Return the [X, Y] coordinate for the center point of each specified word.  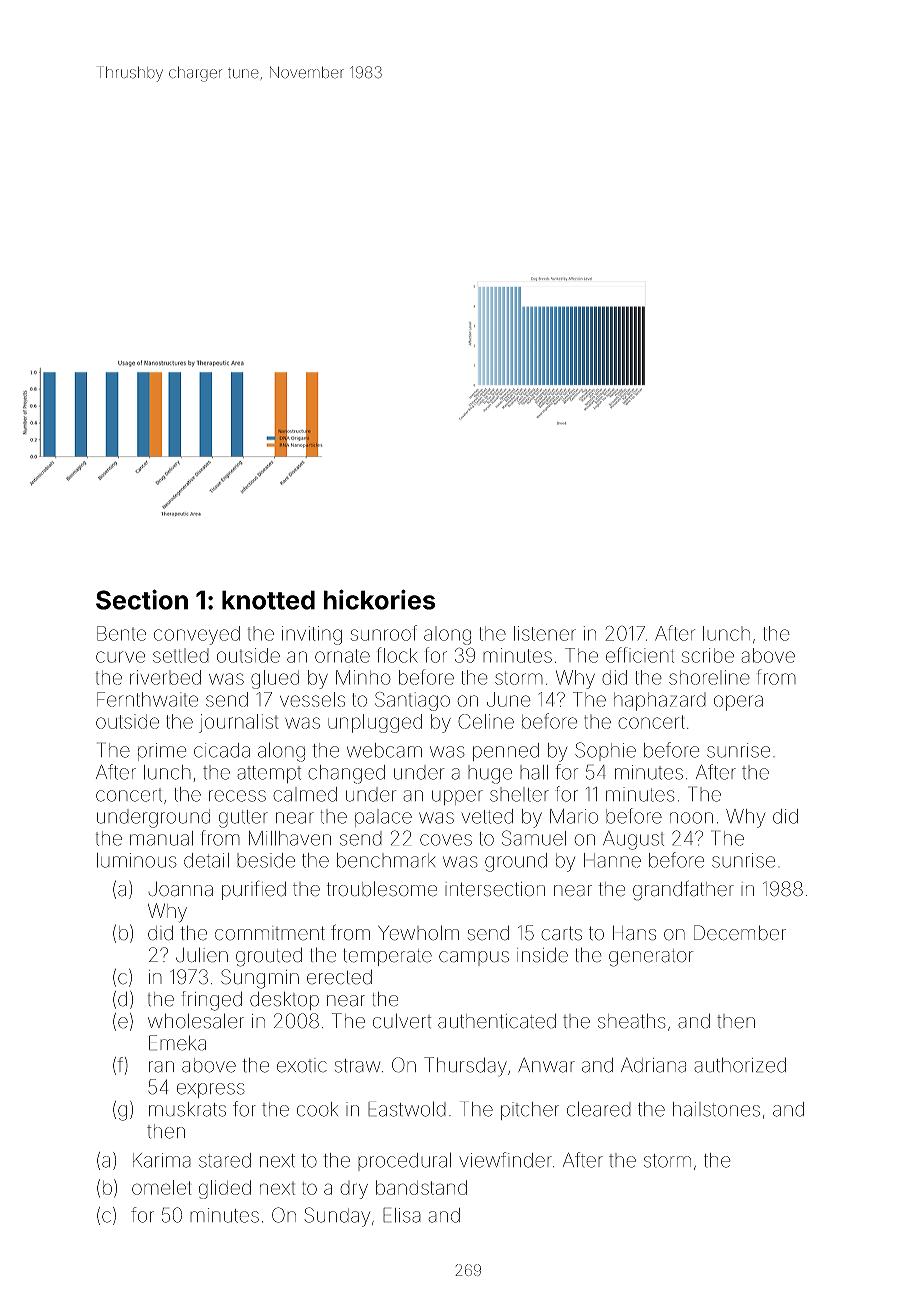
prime [162, 752]
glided [225, 1189]
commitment [270, 933]
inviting [312, 635]
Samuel [534, 838]
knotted [268, 600]
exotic [302, 1065]
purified [254, 890]
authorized [740, 1065]
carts [561, 933]
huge [490, 774]
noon [691, 818]
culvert [402, 1021]
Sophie [605, 751]
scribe [708, 655]
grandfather [683, 890]
